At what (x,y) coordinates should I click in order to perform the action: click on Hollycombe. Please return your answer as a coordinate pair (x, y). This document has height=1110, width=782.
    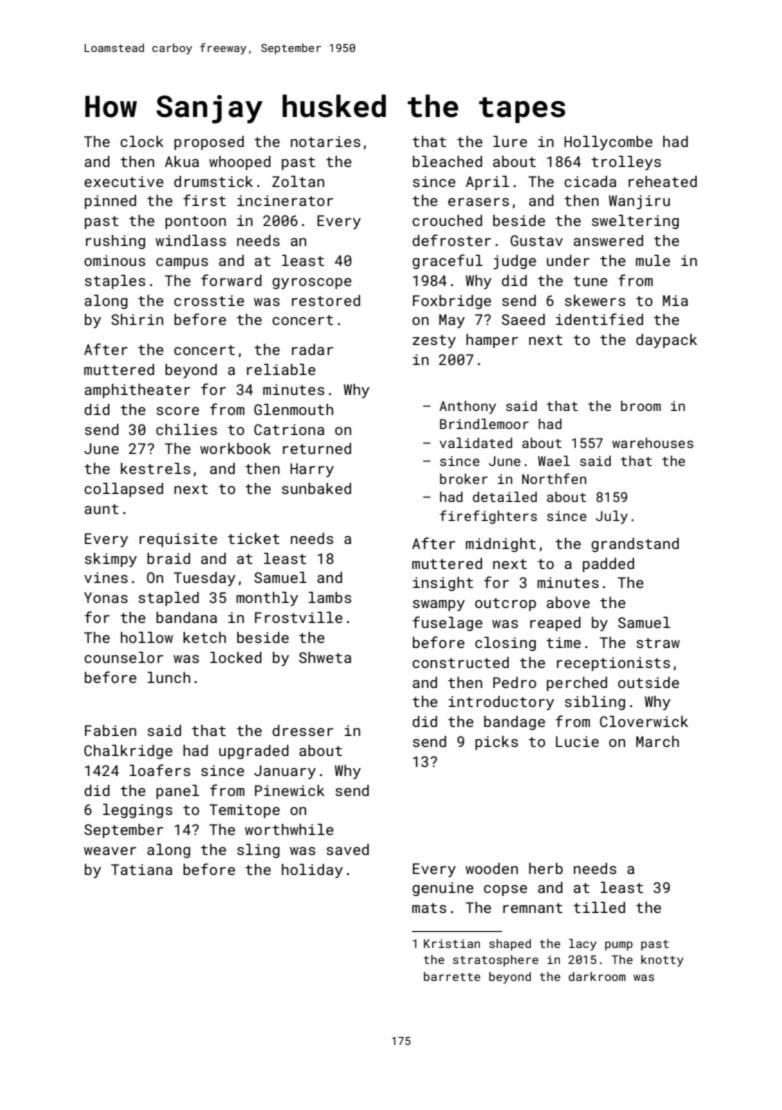
    Looking at the image, I should click on (608, 143).
